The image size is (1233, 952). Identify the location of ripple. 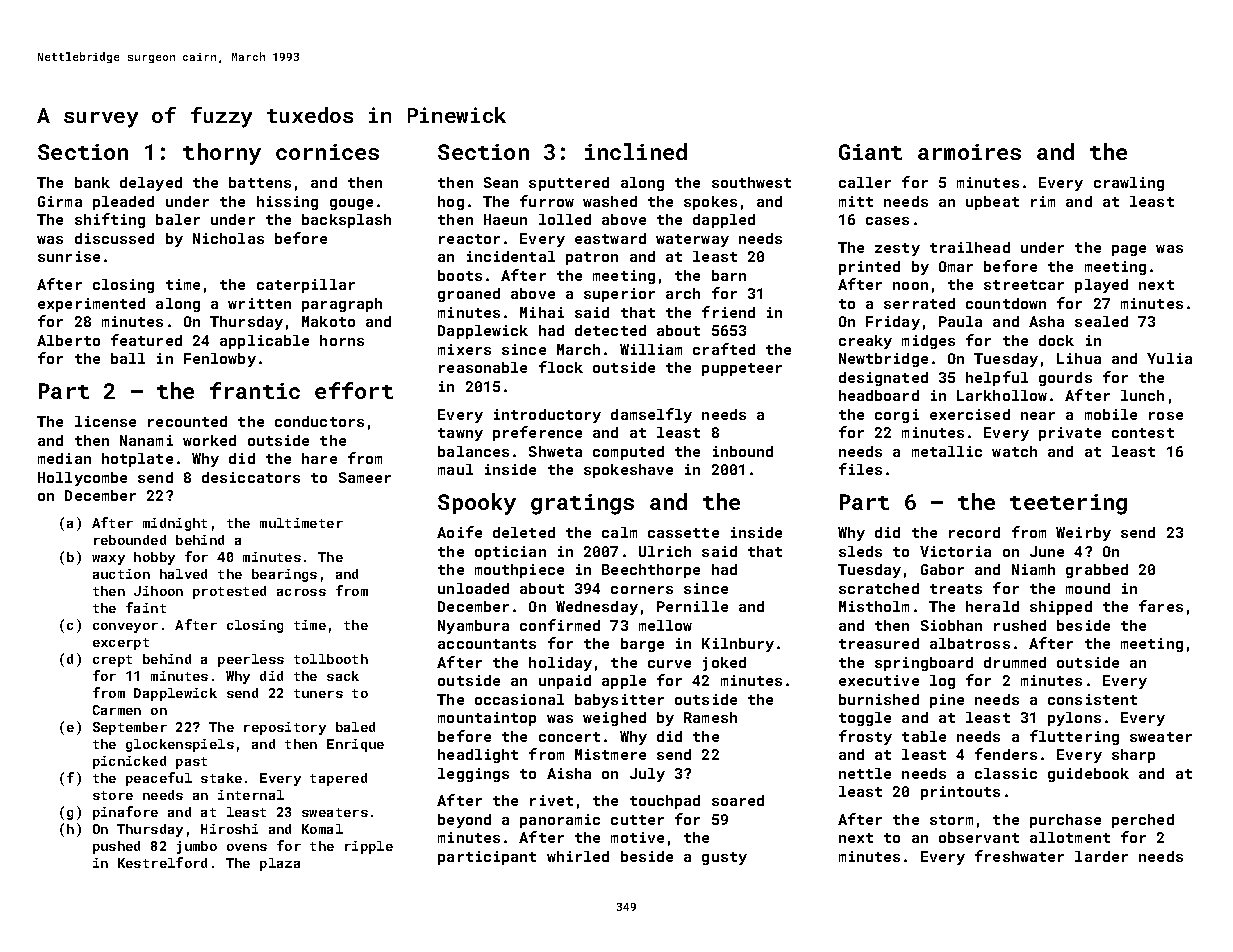
(369, 847).
